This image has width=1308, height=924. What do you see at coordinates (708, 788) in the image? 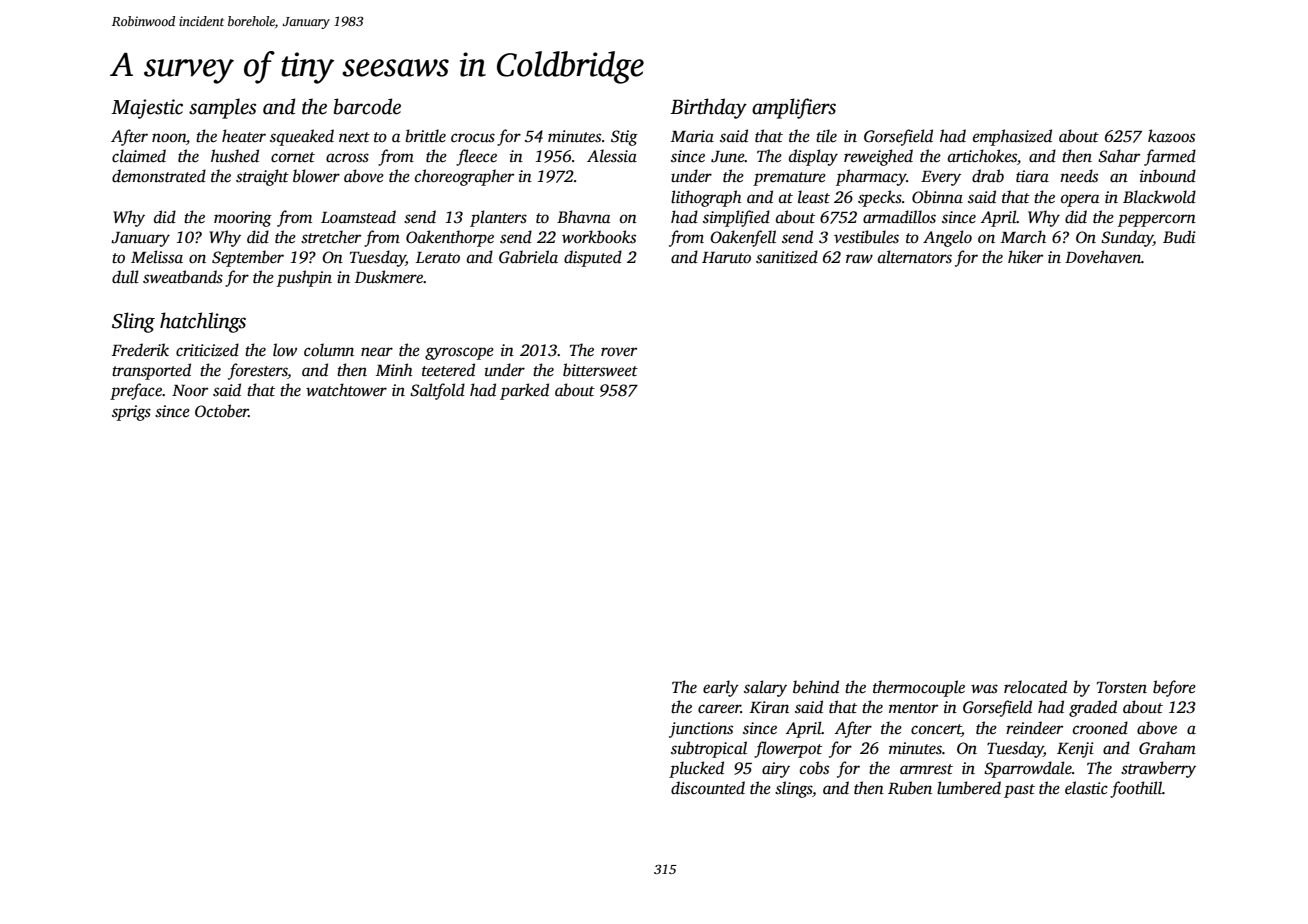
I see `discounted` at bounding box center [708, 788].
